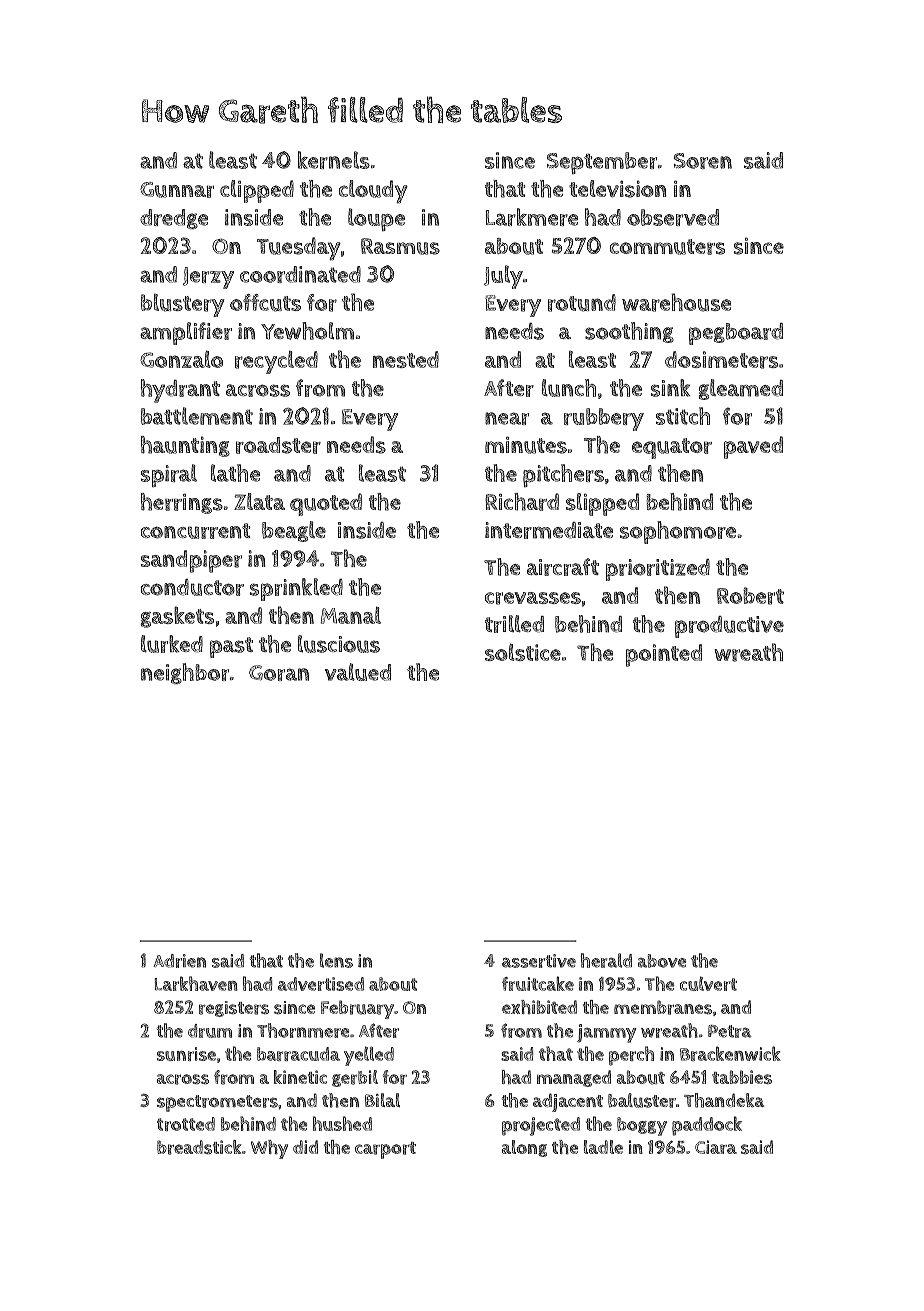  Describe the element at coordinates (300, 1077) in the document. I see `kinetic` at that location.
